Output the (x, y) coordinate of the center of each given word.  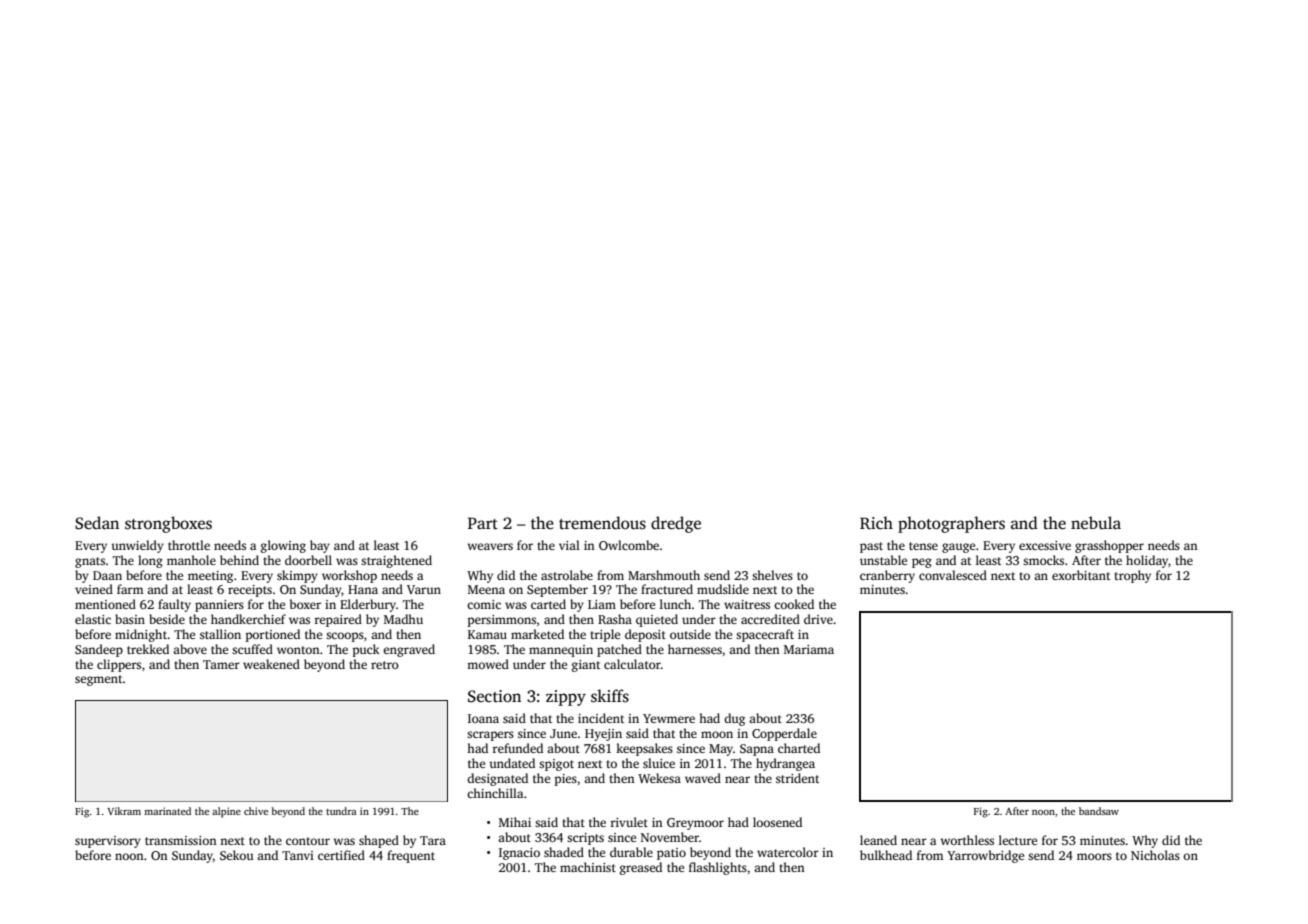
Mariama (809, 649)
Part (483, 523)
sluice (659, 763)
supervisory (108, 842)
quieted (657, 620)
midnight (141, 635)
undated (512, 763)
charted (799, 748)
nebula (1096, 523)
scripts (585, 839)
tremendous (602, 523)
